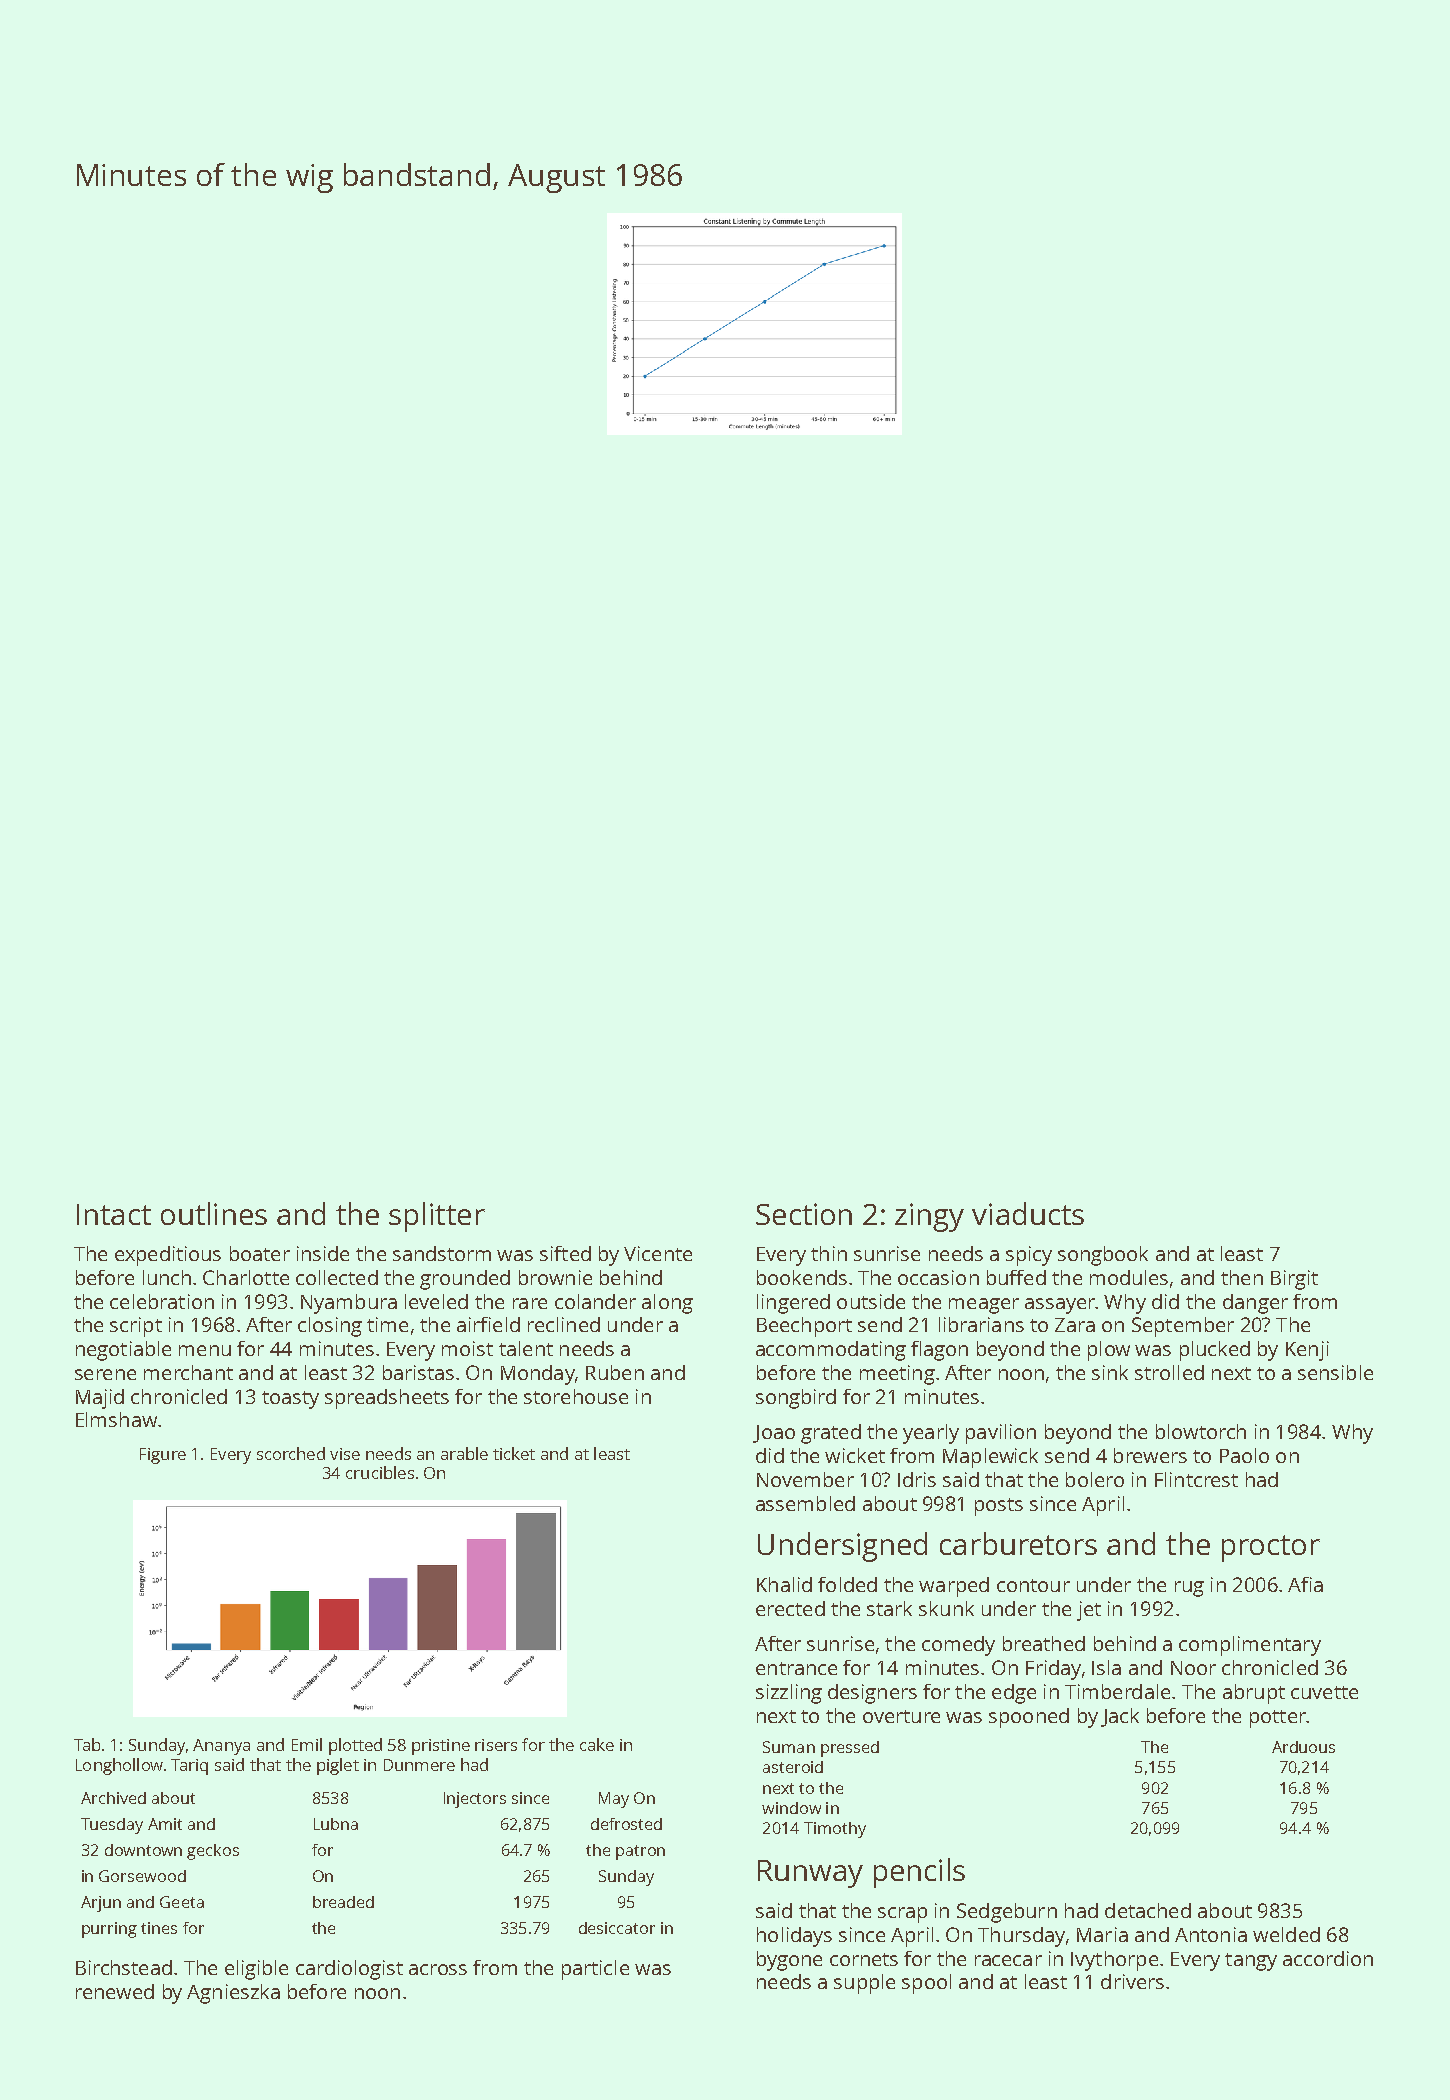  What do you see at coordinates (1132, 1981) in the screenshot?
I see `drivers` at bounding box center [1132, 1981].
